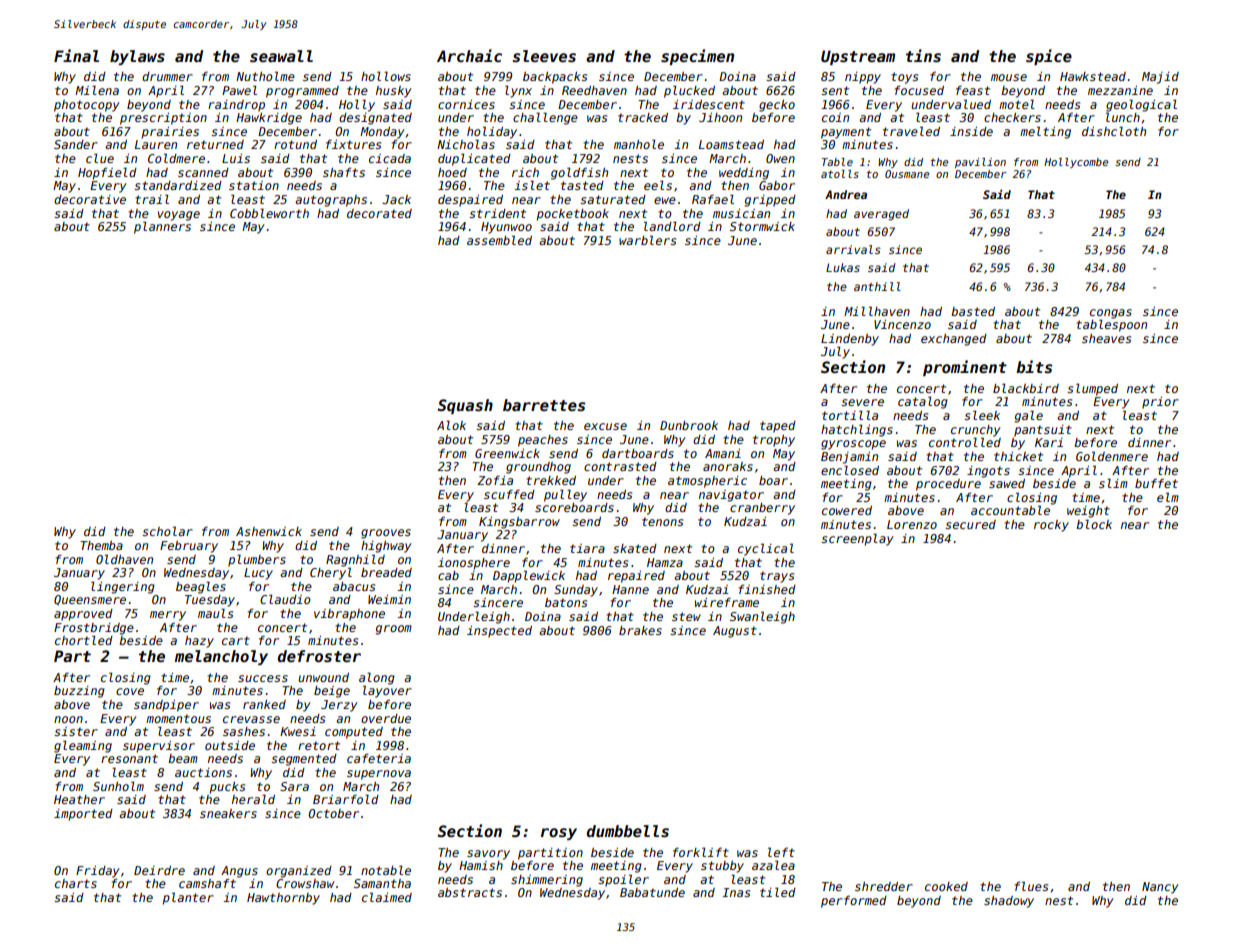 The image size is (1233, 952). Describe the element at coordinates (1049, 57) in the image. I see `spice` at that location.
